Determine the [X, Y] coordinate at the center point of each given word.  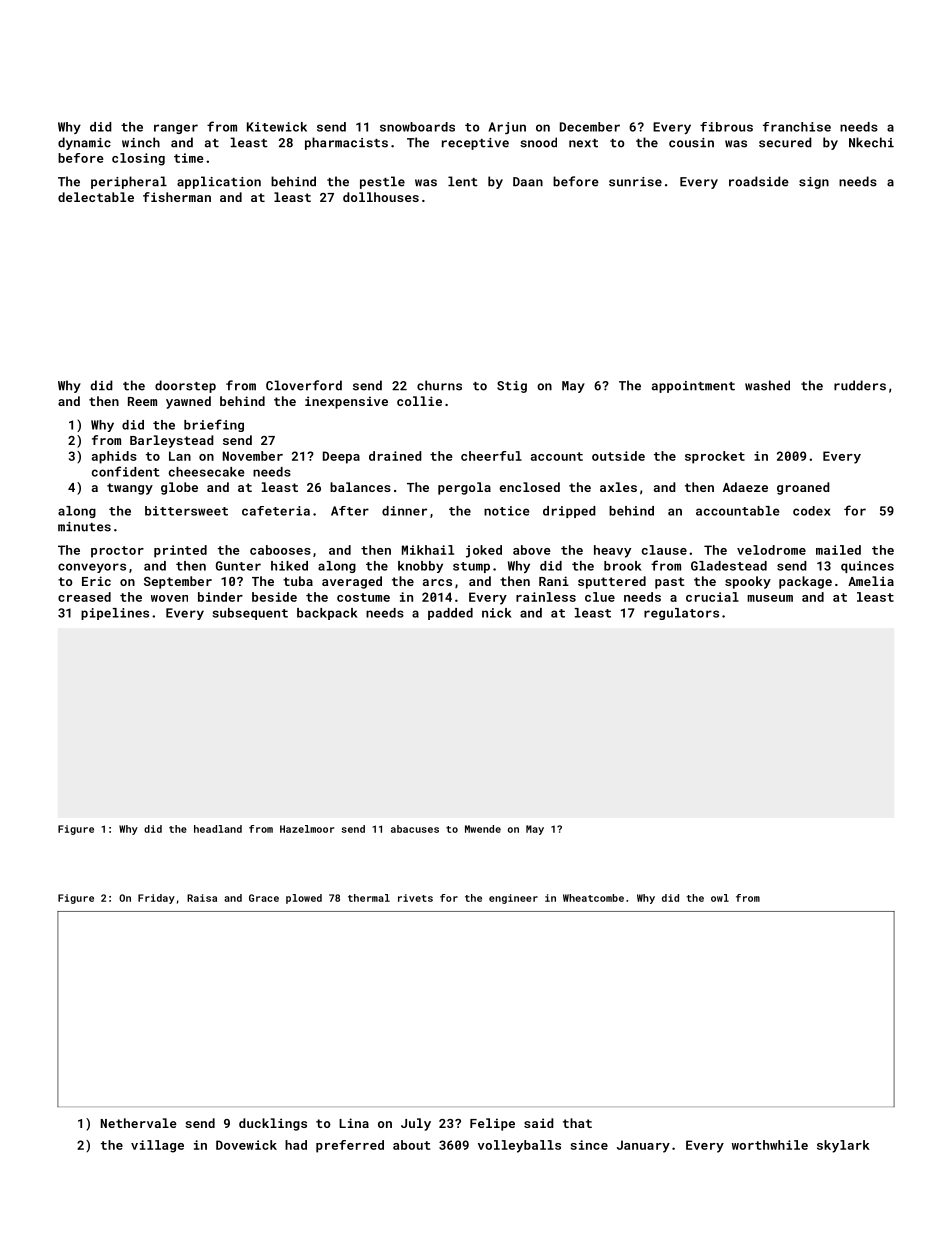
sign [814, 183]
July [416, 1124]
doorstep [185, 386]
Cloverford [304, 385]
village [157, 1146]
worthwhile [770, 1145]
